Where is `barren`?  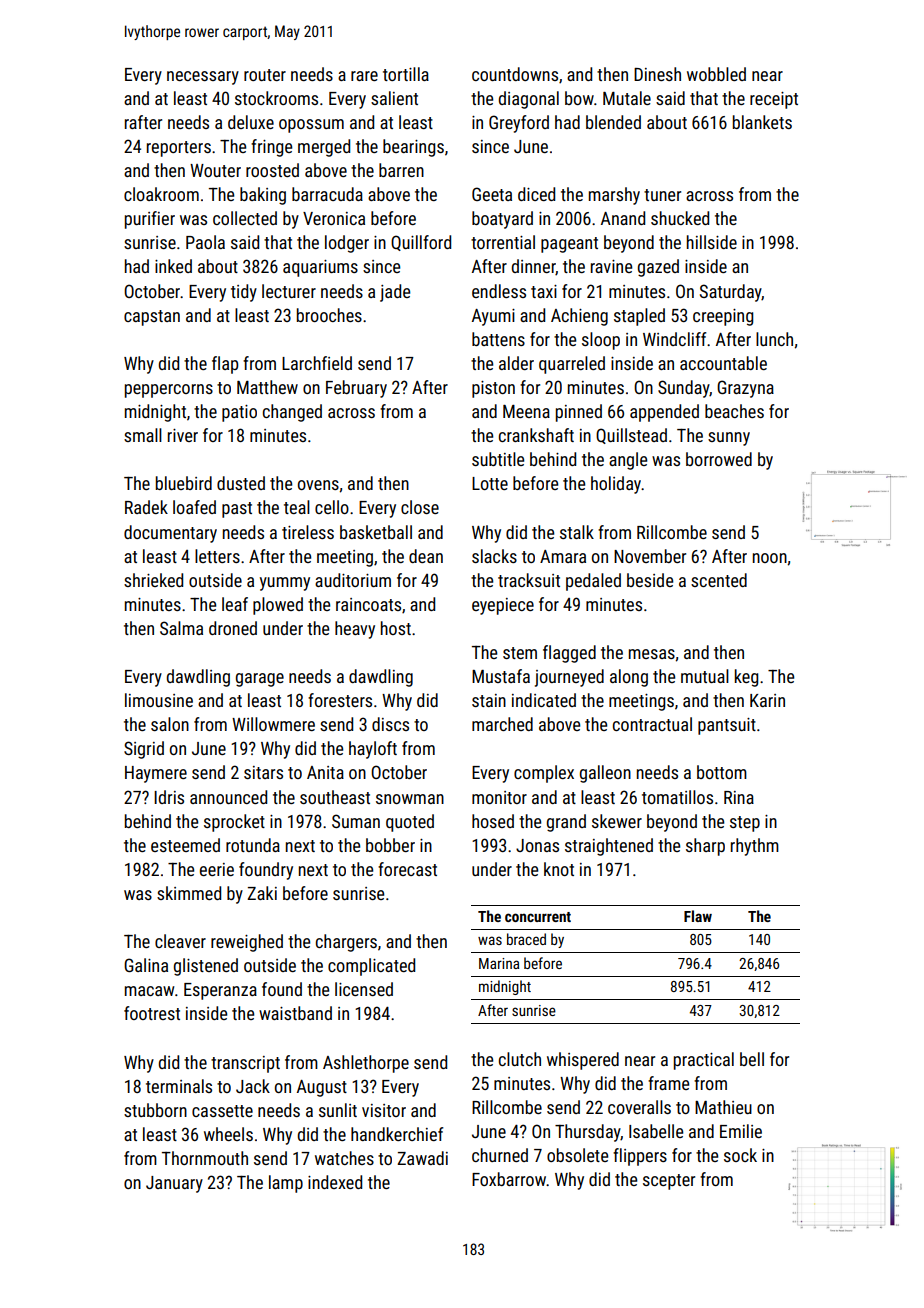
barren is located at coordinates (401, 170).
